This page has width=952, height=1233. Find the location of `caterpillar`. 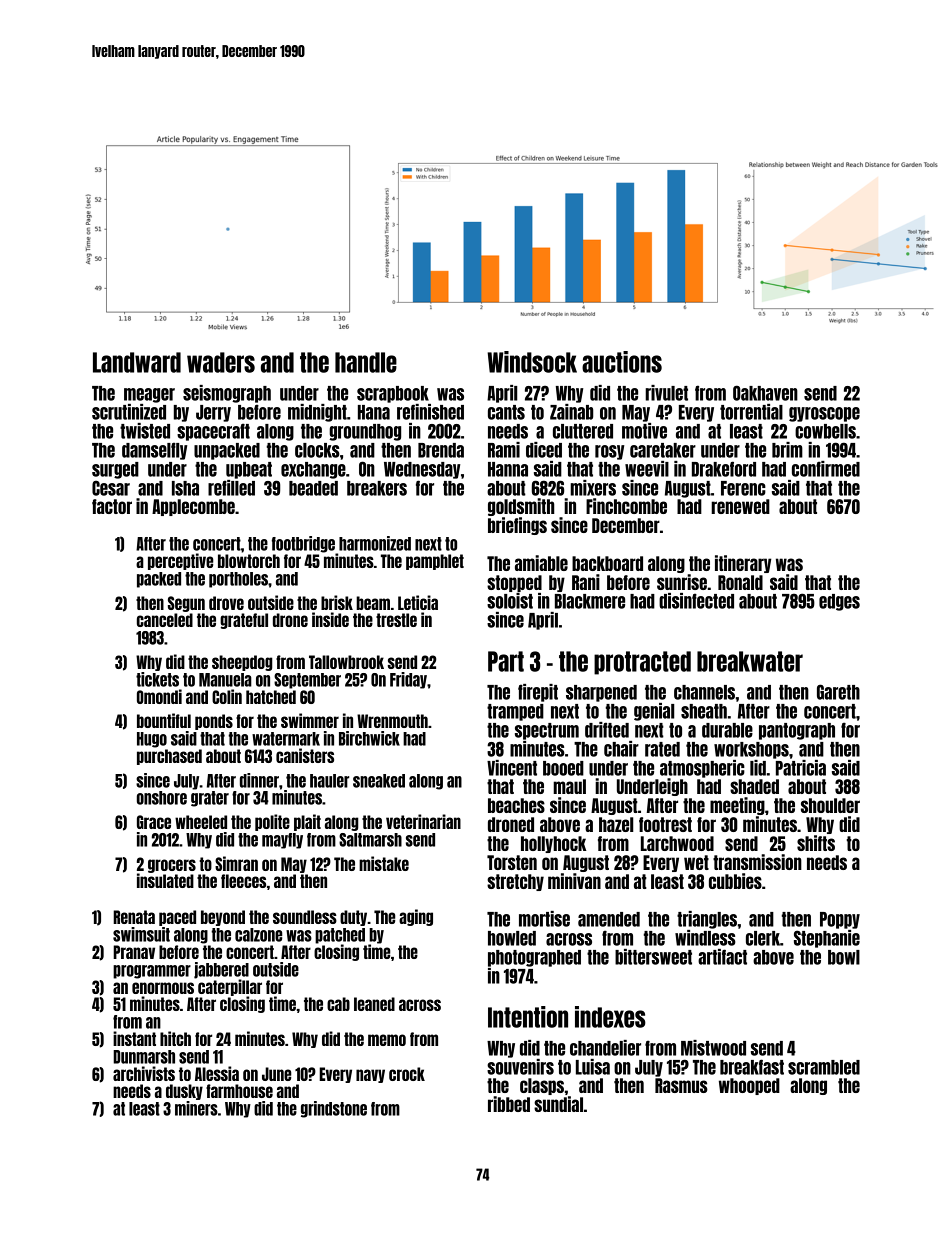

caterpillar is located at coordinates (230, 987).
